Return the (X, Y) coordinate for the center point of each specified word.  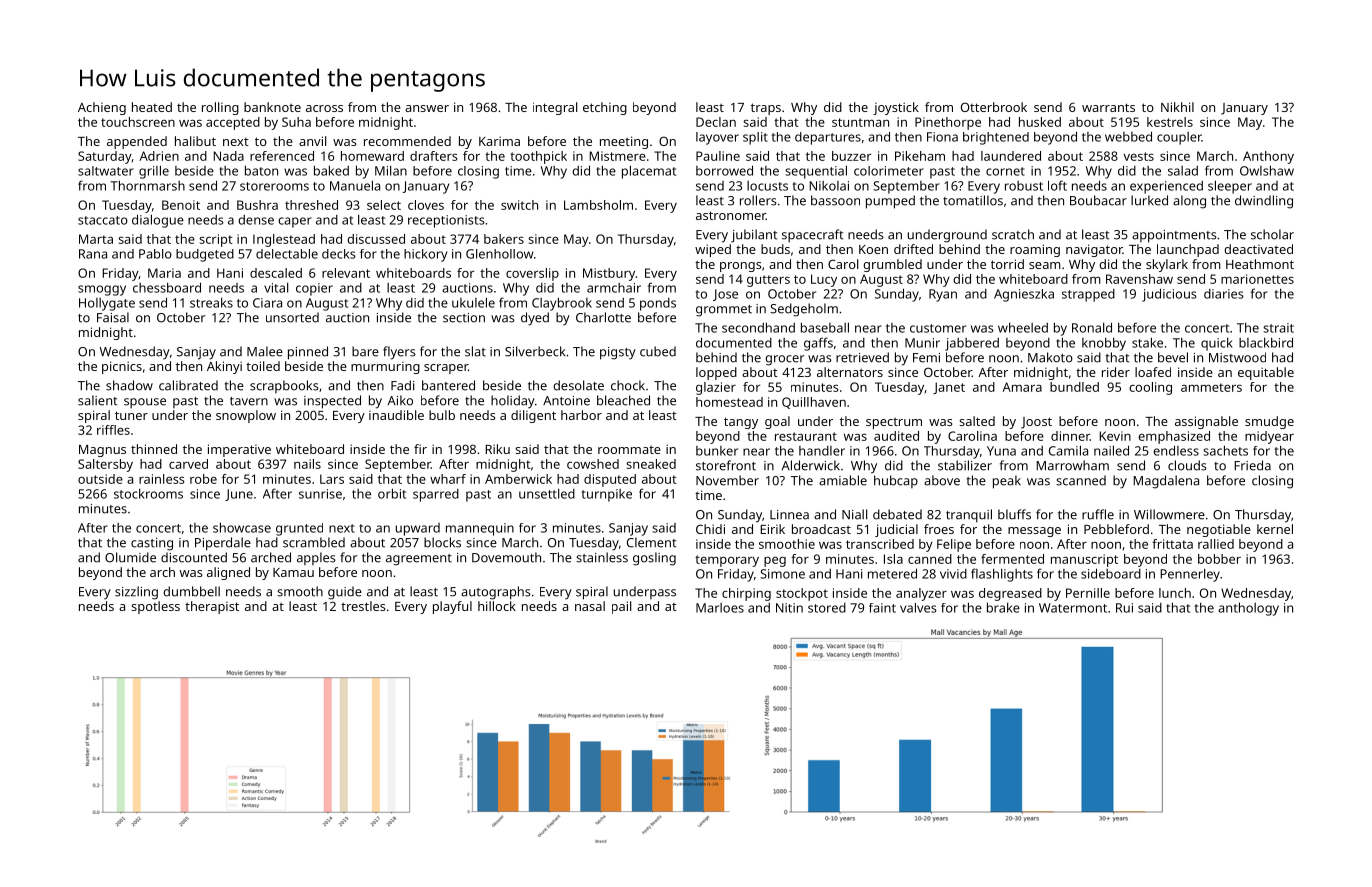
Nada (228, 156)
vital (276, 287)
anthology (1248, 609)
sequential (816, 172)
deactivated (1258, 249)
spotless (155, 607)
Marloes (720, 608)
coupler (1179, 138)
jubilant (754, 236)
